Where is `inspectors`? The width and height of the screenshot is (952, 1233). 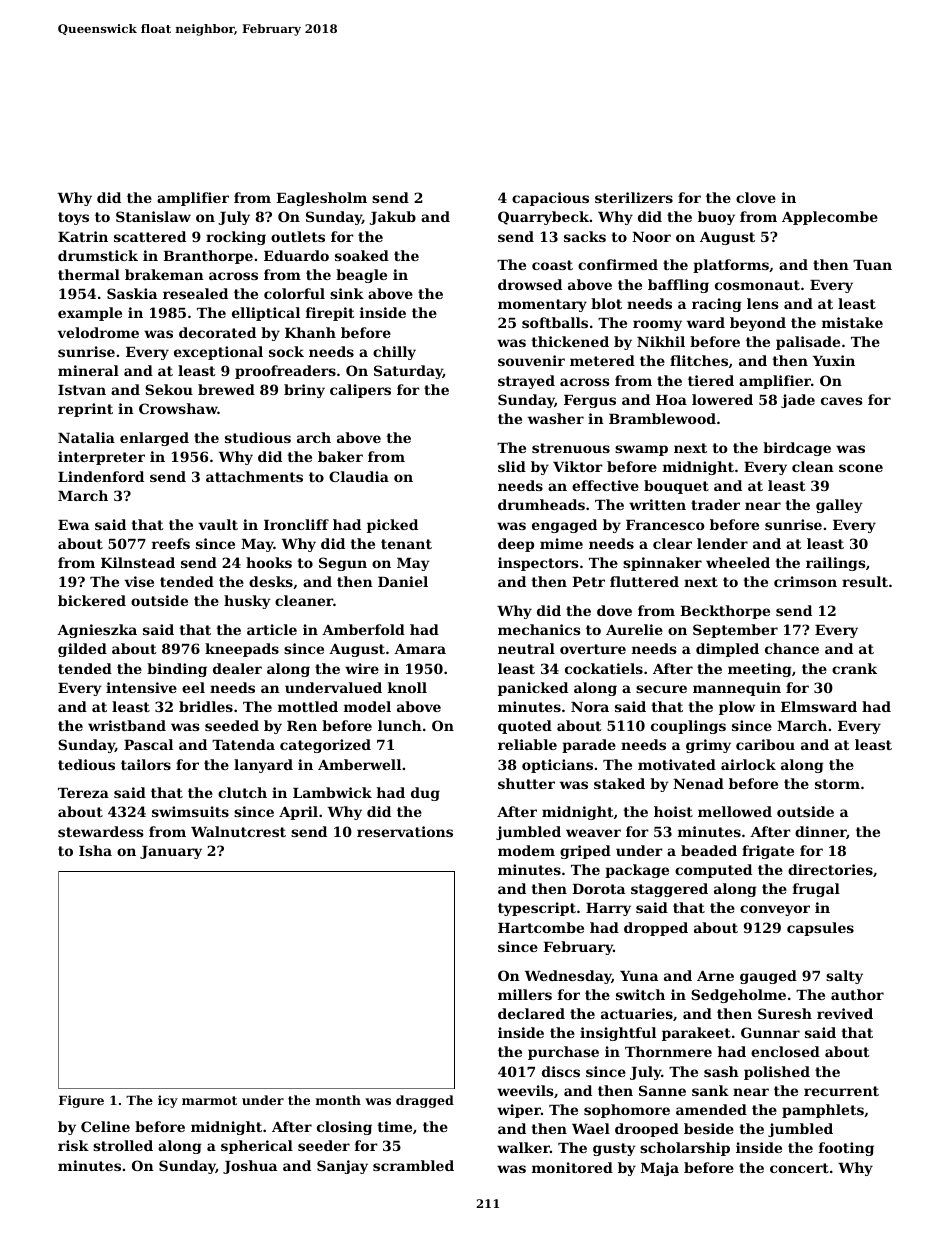
inspectors is located at coordinates (538, 564).
